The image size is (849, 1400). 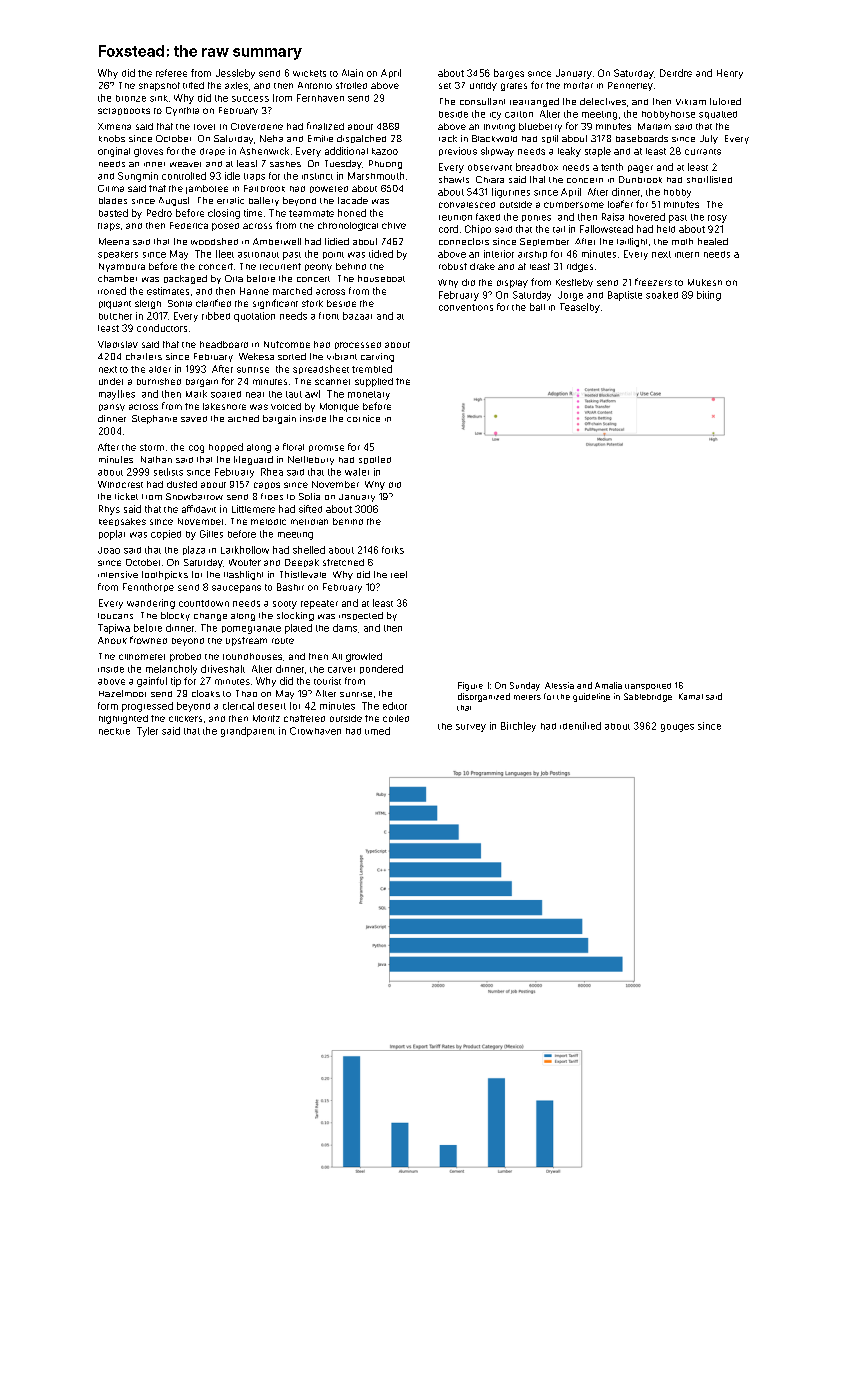 I want to click on under, so click(x=111, y=381).
